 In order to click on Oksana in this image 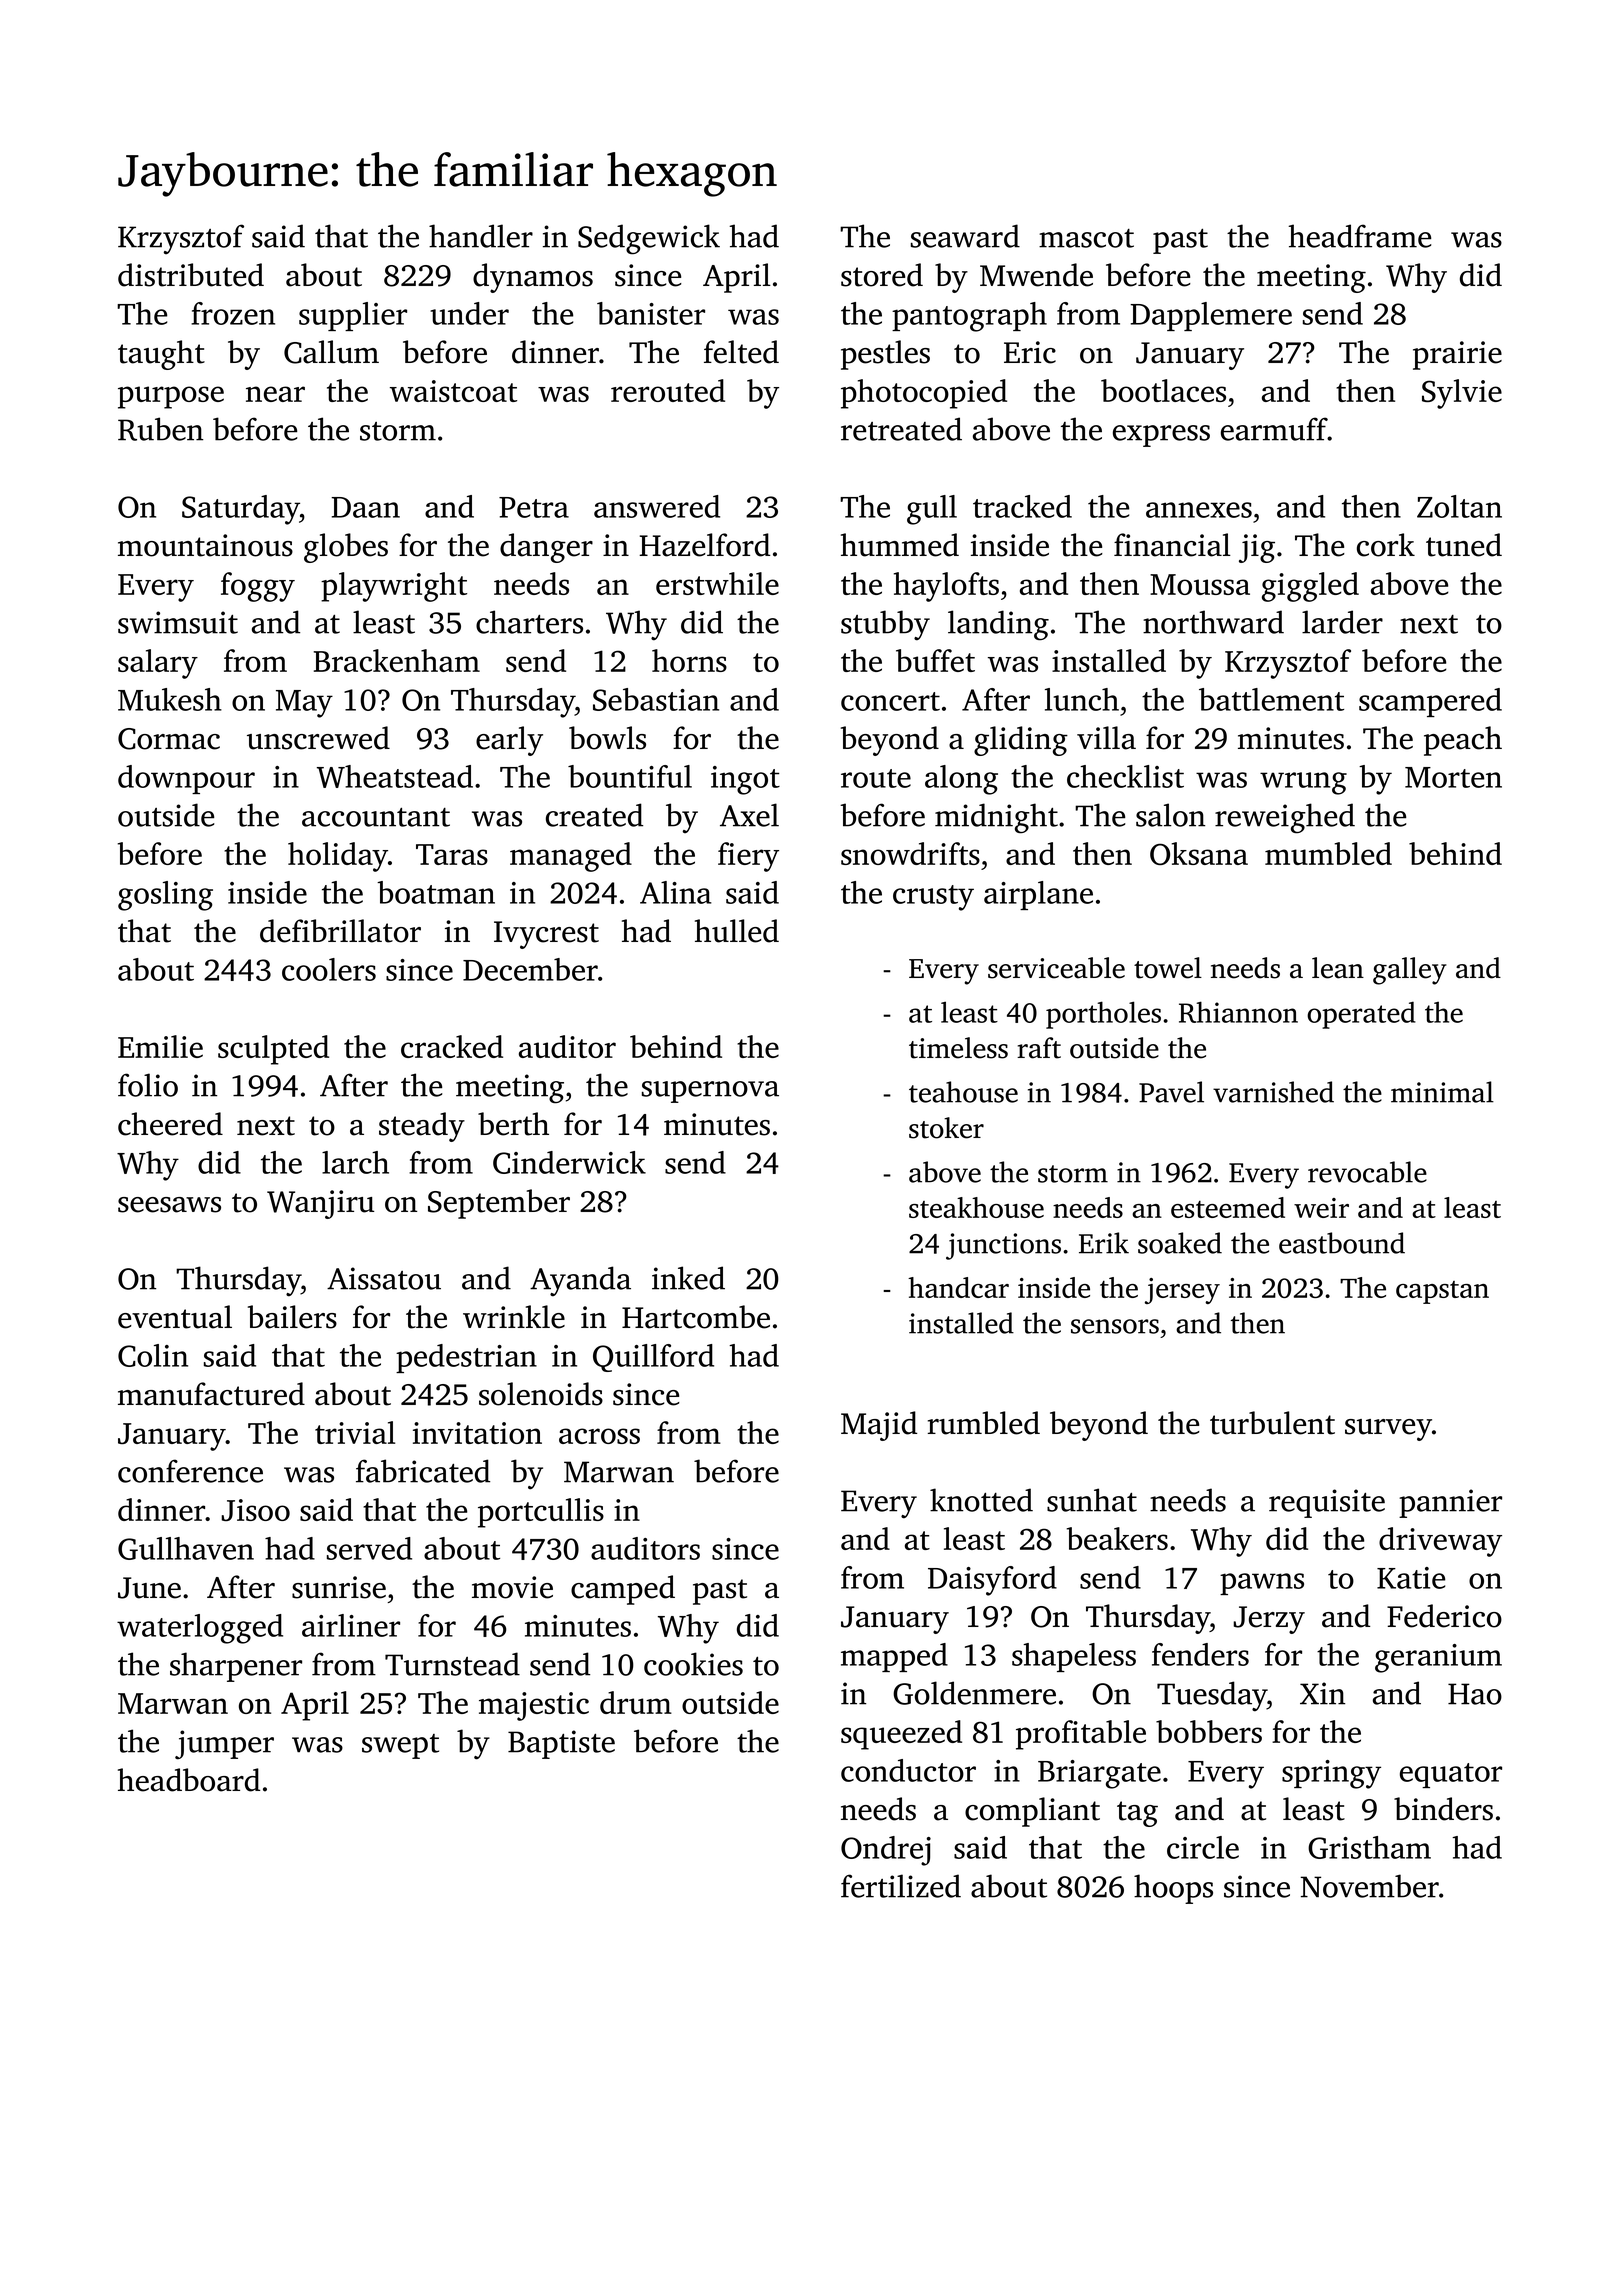, I will do `click(1199, 853)`.
